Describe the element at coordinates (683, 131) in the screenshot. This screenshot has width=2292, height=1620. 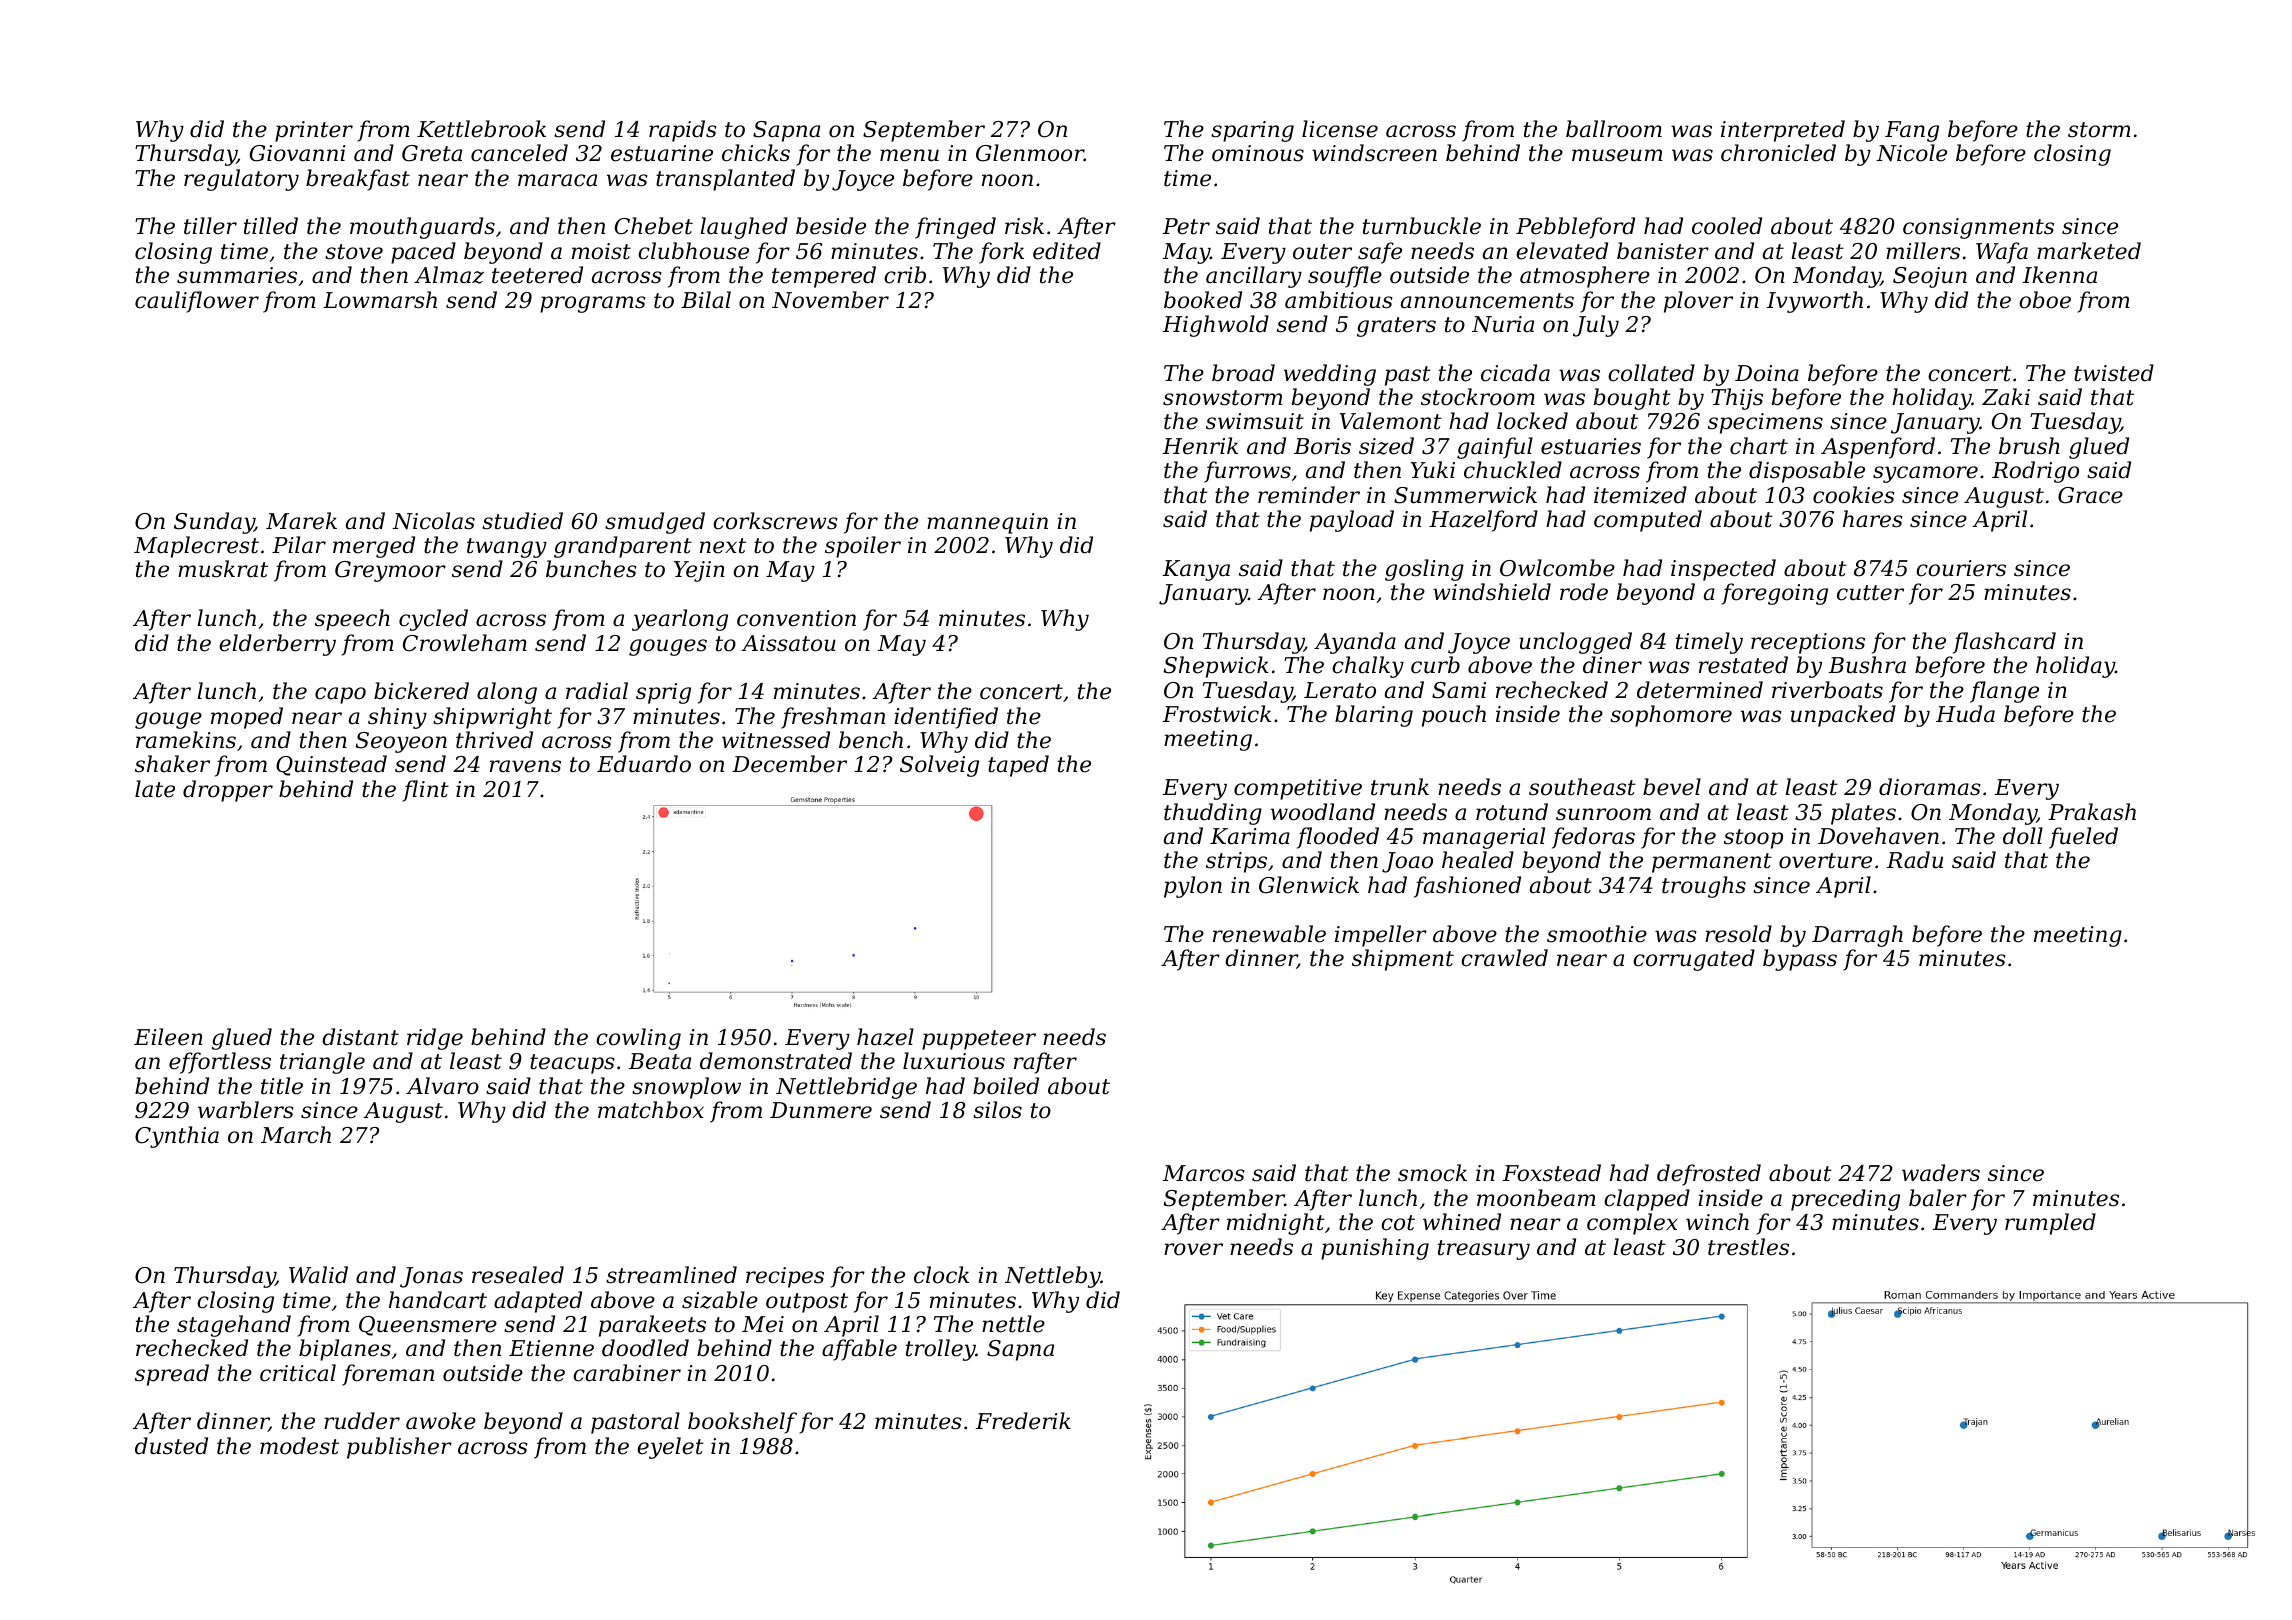
I see `rapids` at that location.
